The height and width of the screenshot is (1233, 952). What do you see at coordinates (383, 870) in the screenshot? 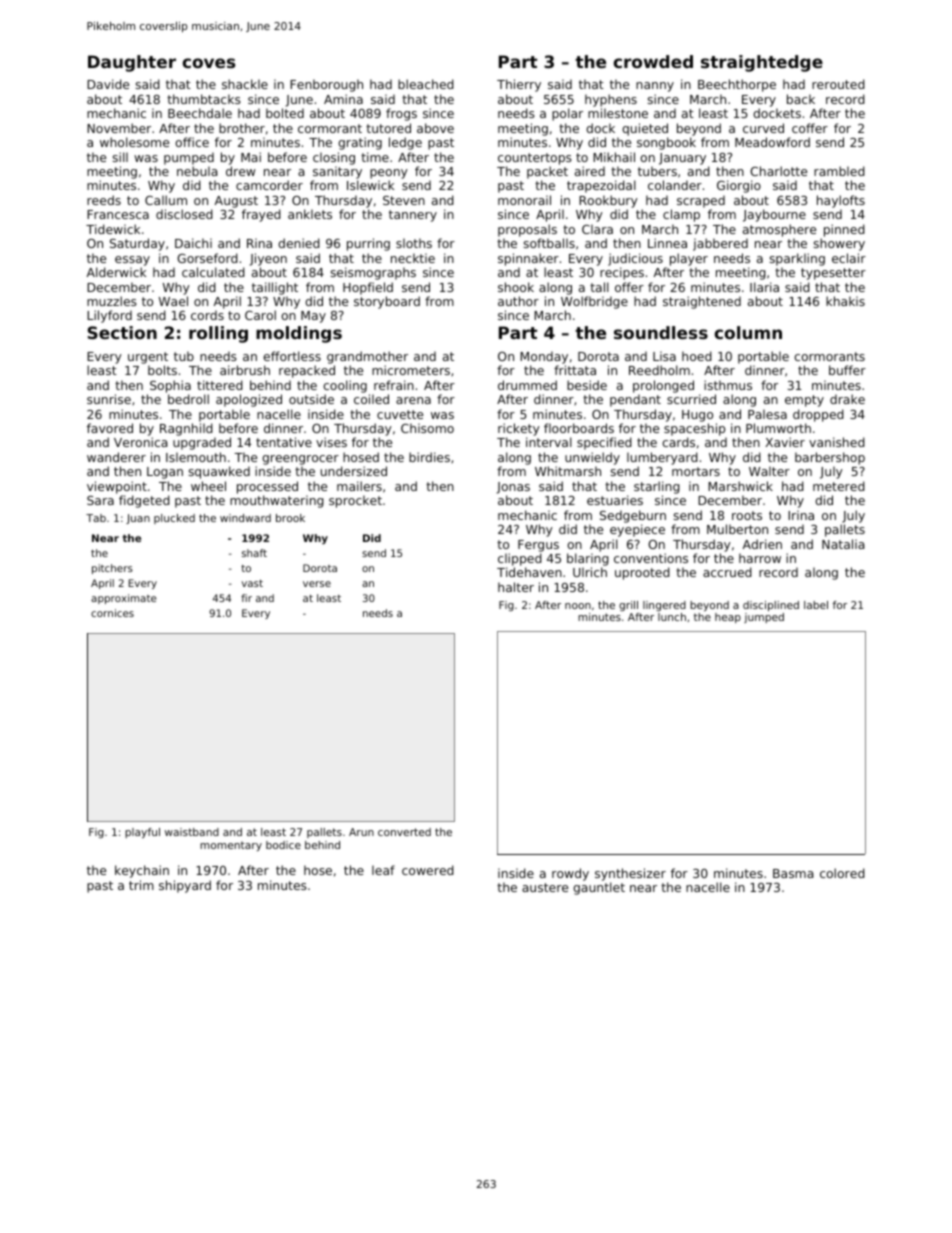
I see `leaf` at bounding box center [383, 870].
